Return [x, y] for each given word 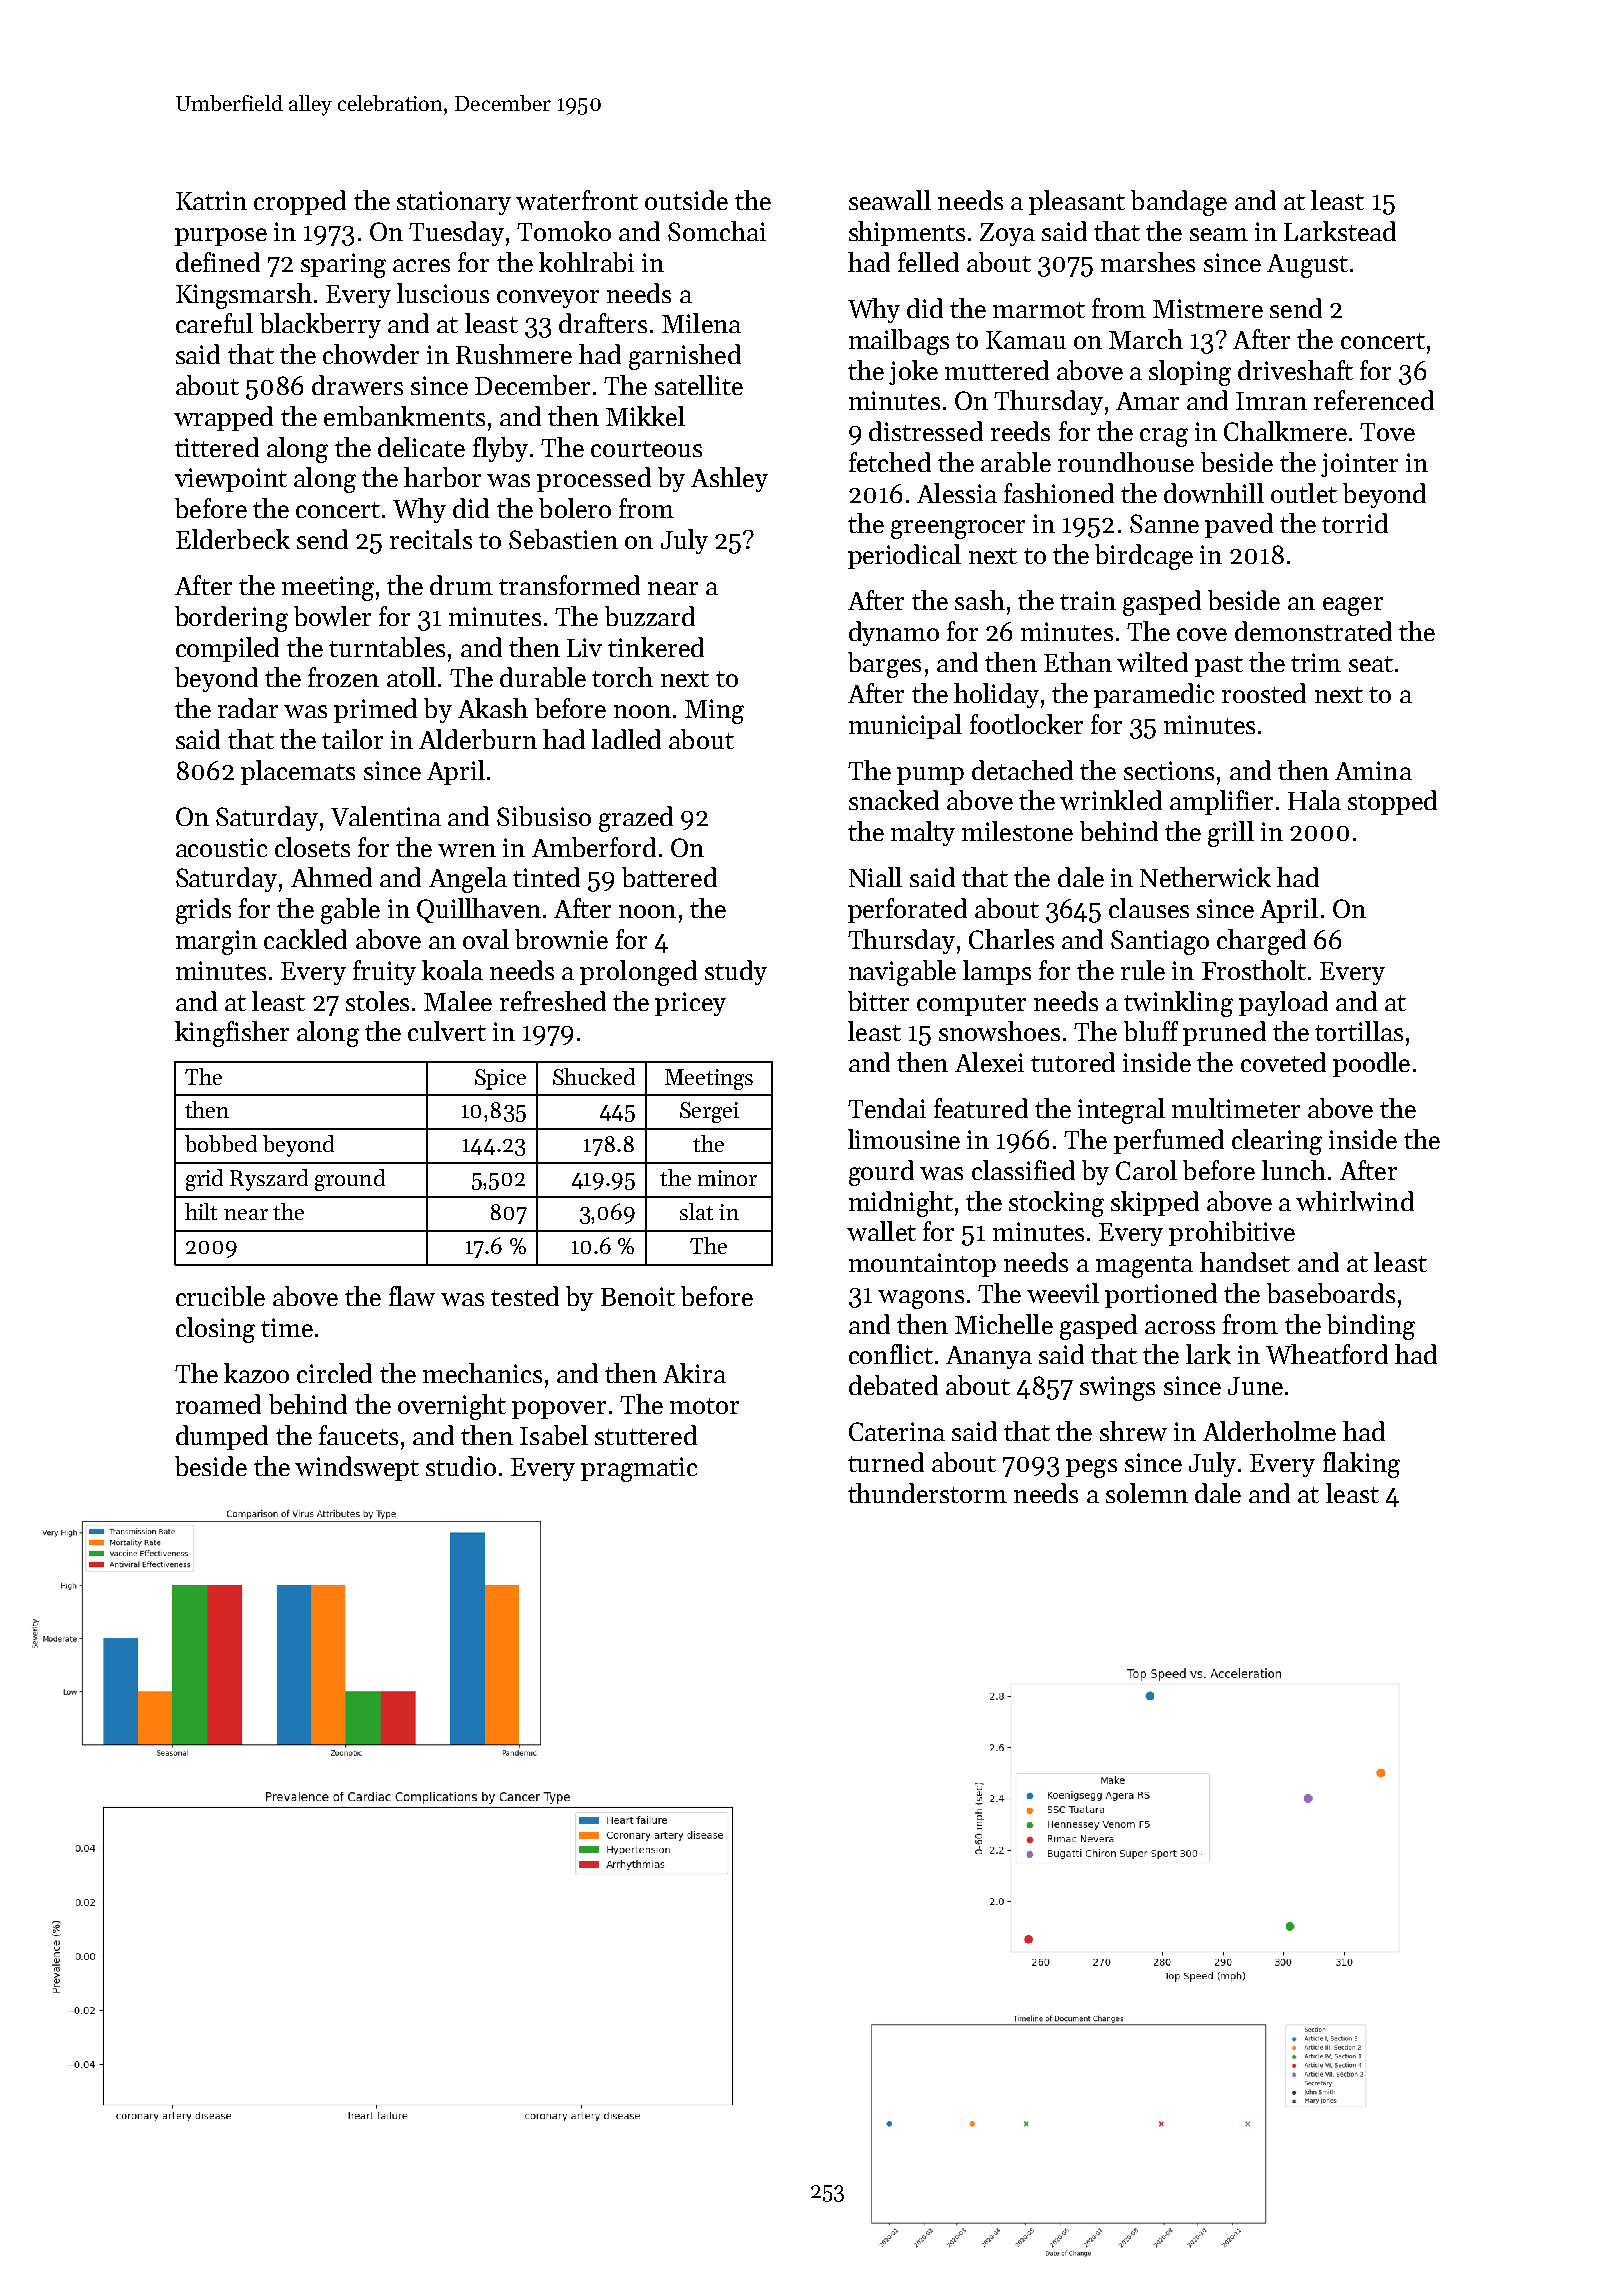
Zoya [1007, 234]
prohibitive [1232, 1233]
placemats [298, 772]
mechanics [482, 1373]
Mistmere [1208, 308]
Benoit [638, 1296]
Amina [1373, 770]
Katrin [211, 200]
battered [669, 877]
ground [350, 1180]
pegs [1091, 1468]
